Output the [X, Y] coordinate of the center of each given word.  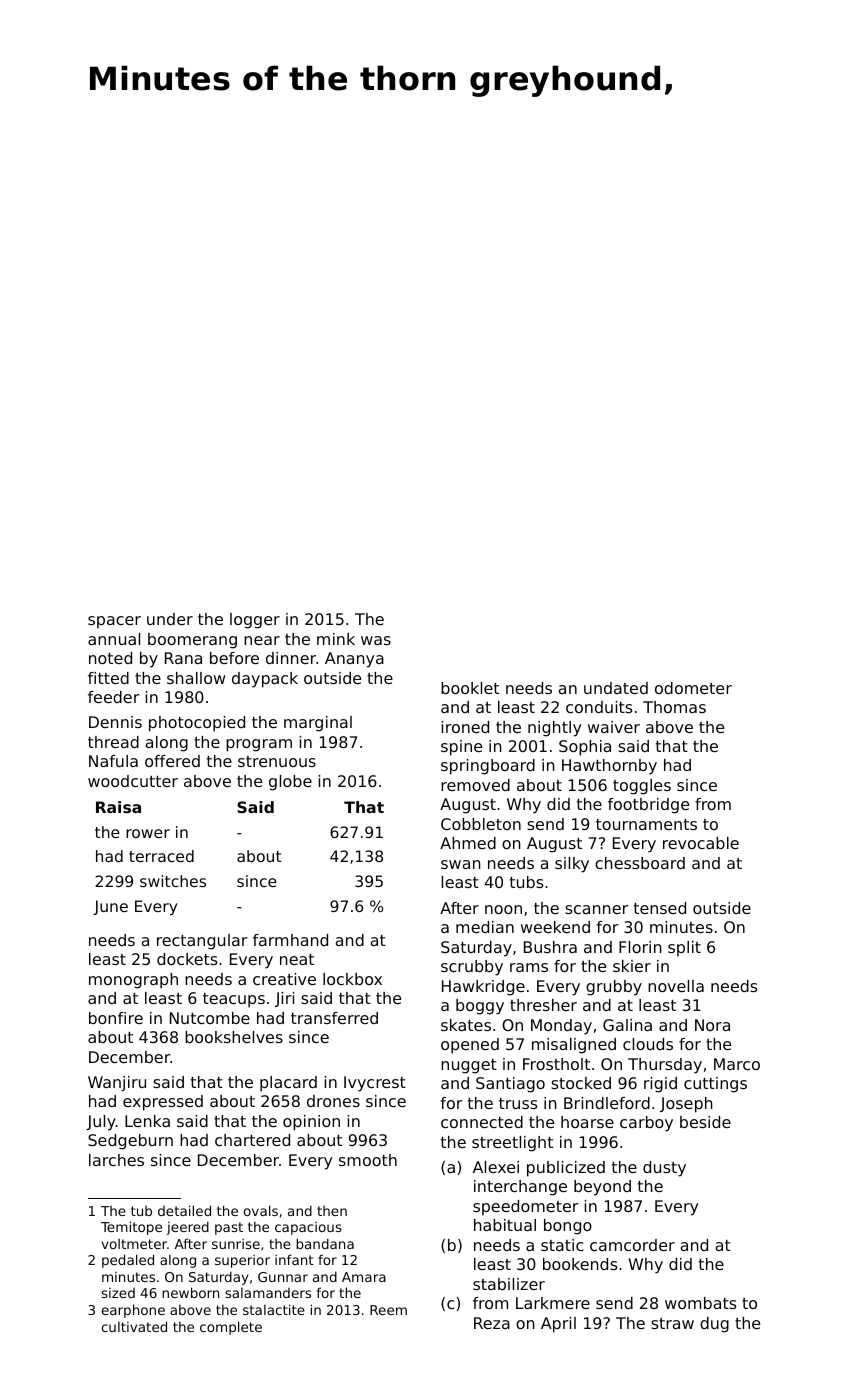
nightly [554, 729]
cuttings [715, 1085]
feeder [114, 697]
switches [173, 881]
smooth [368, 1160]
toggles [642, 787]
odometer [693, 688]
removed [475, 785]
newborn [190, 1292]
